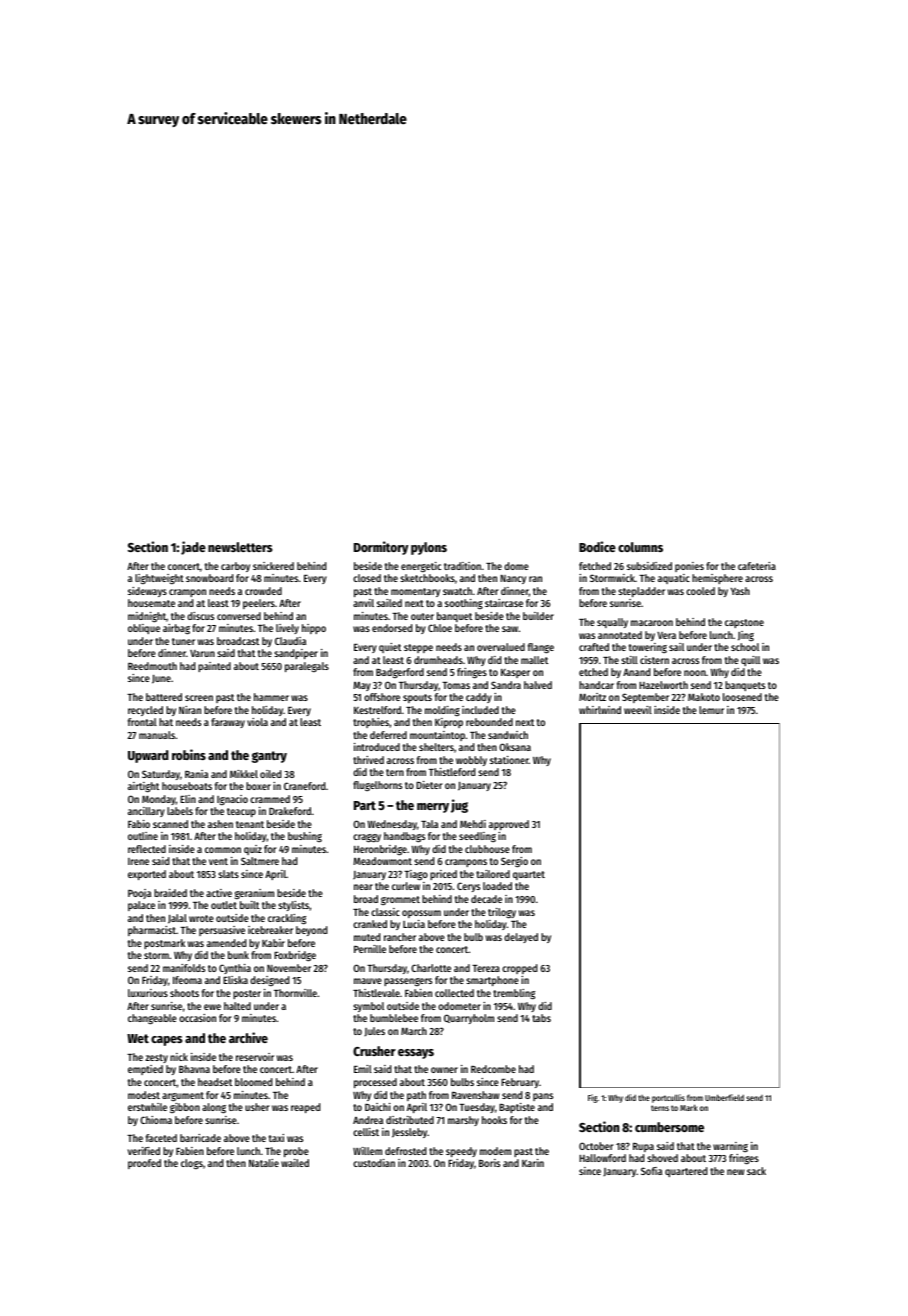 This page has height=1316, width=908. I want to click on paralegals, so click(307, 667).
